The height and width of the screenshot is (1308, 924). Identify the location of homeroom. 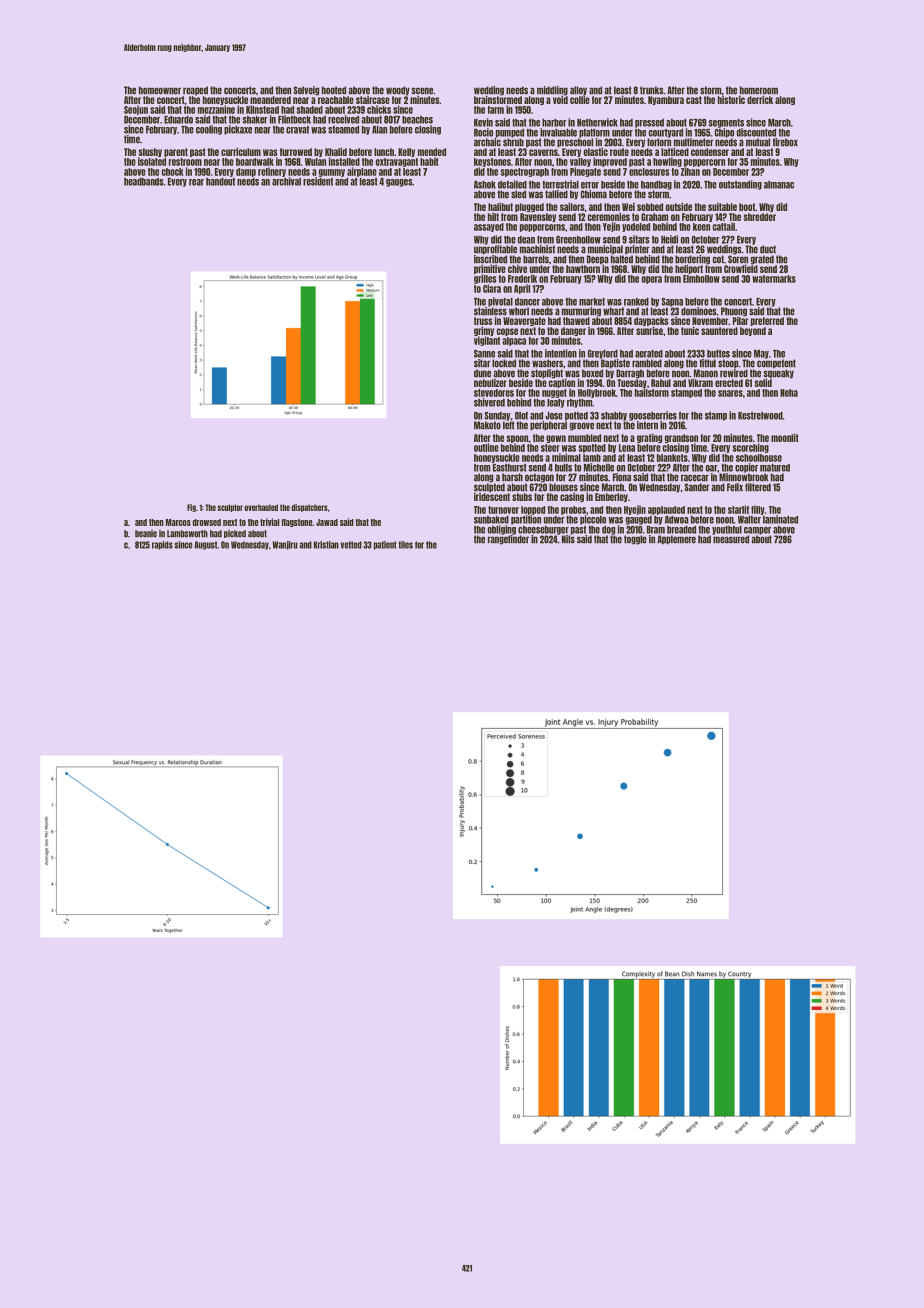
(759, 90).
